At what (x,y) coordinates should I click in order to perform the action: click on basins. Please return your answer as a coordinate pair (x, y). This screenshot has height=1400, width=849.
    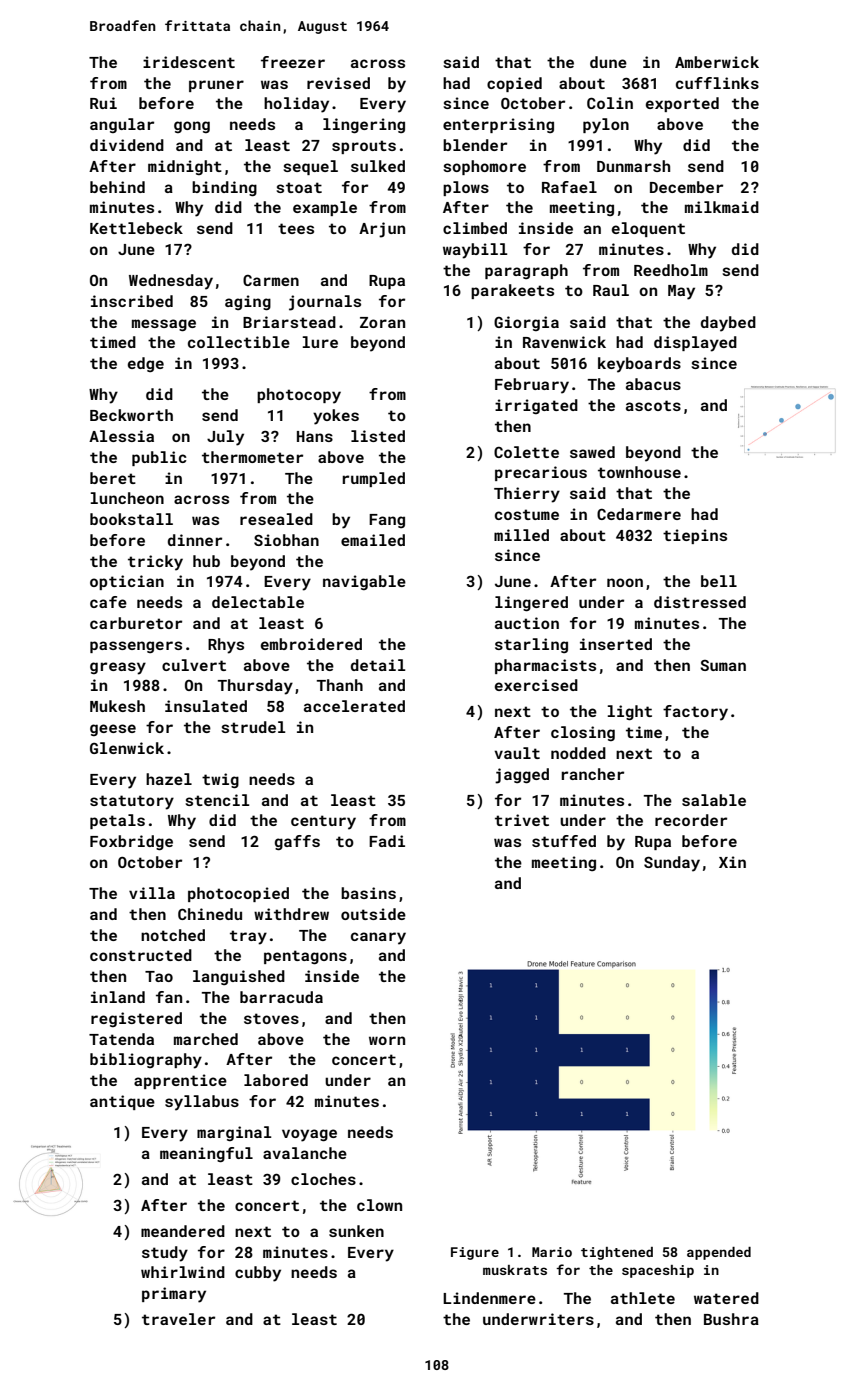
    Looking at the image, I should click on (368, 893).
